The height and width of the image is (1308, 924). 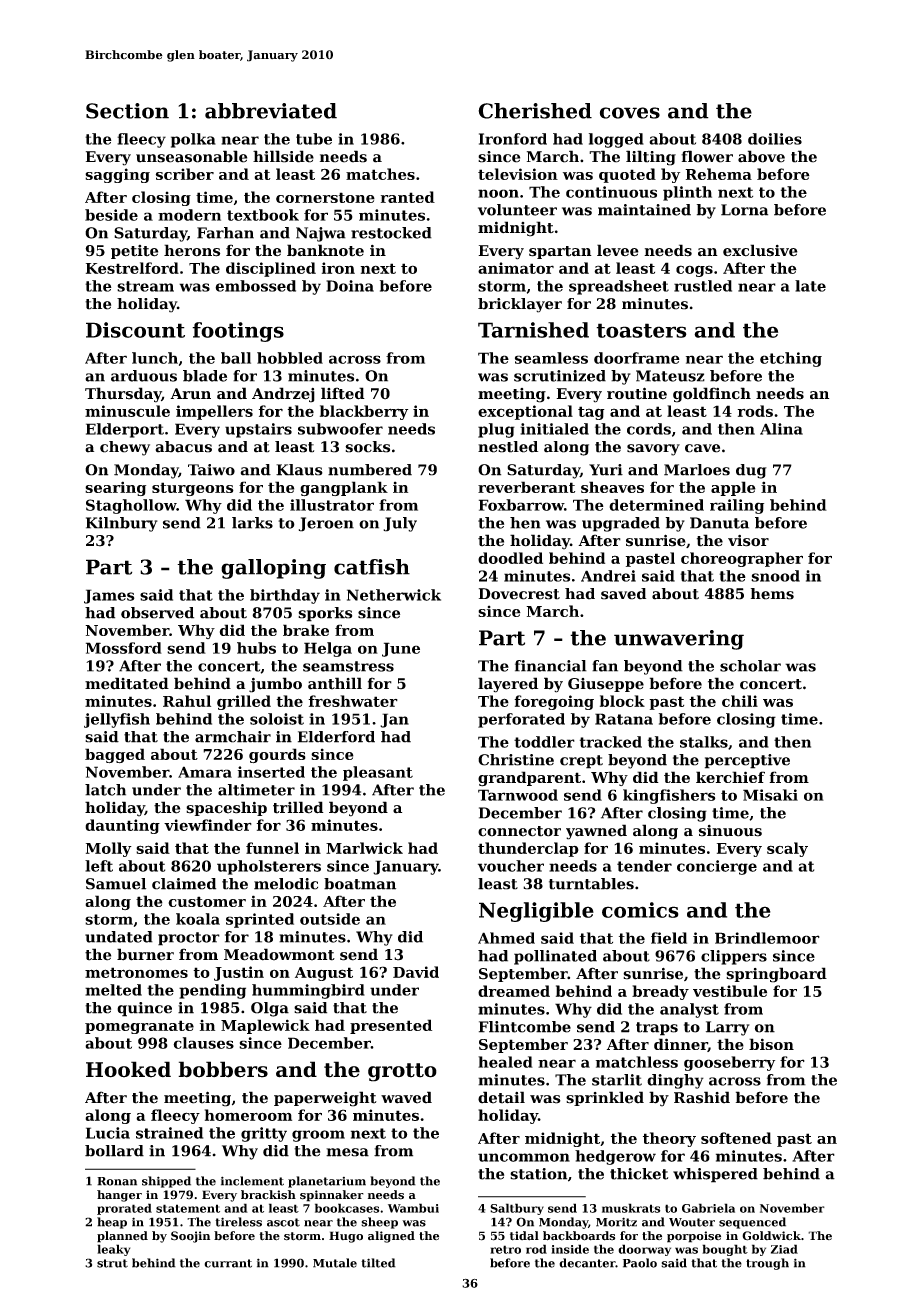 I want to click on bison, so click(x=771, y=1044).
